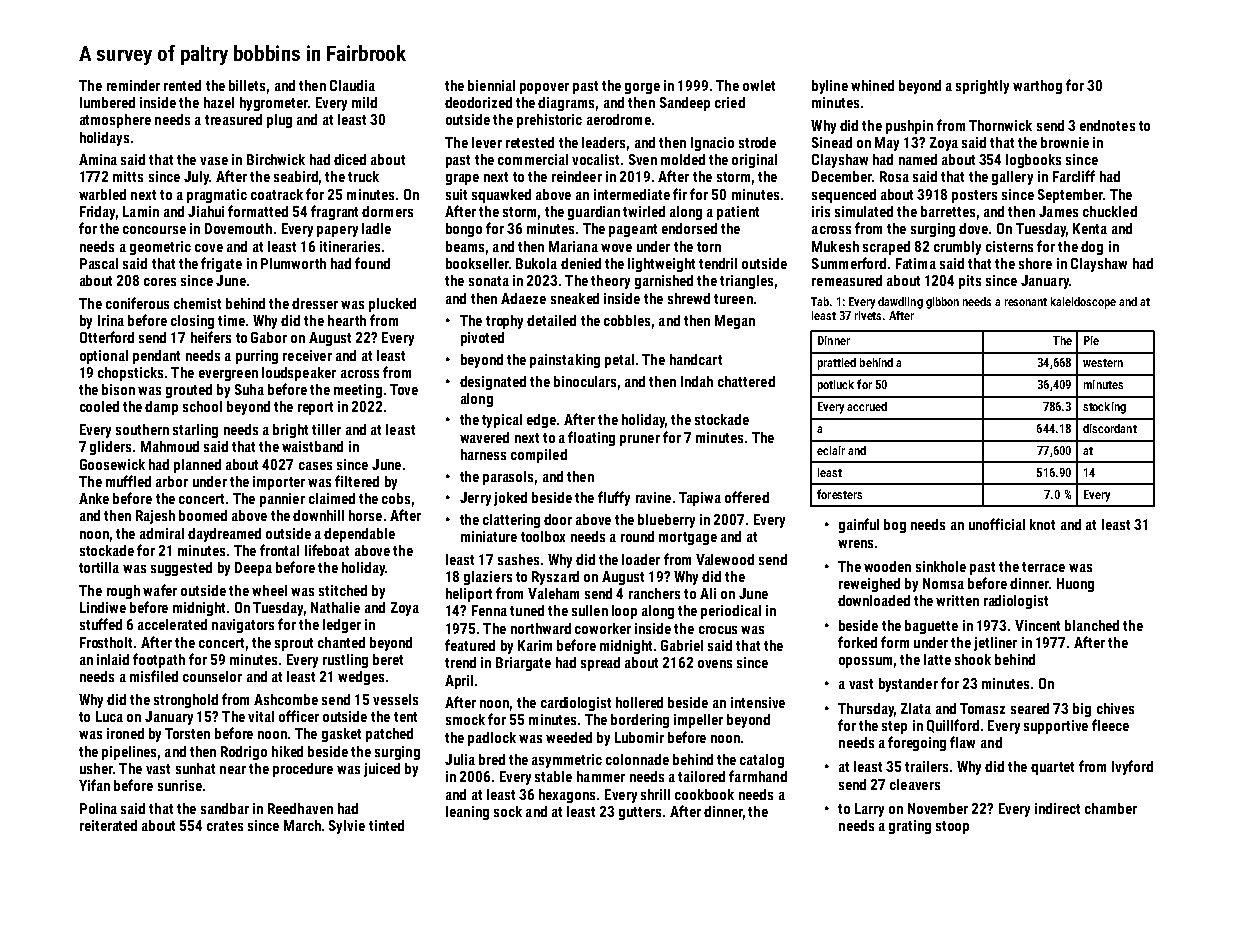 The height and width of the image is (952, 1233). What do you see at coordinates (225, 826) in the image?
I see `crates` at bounding box center [225, 826].
